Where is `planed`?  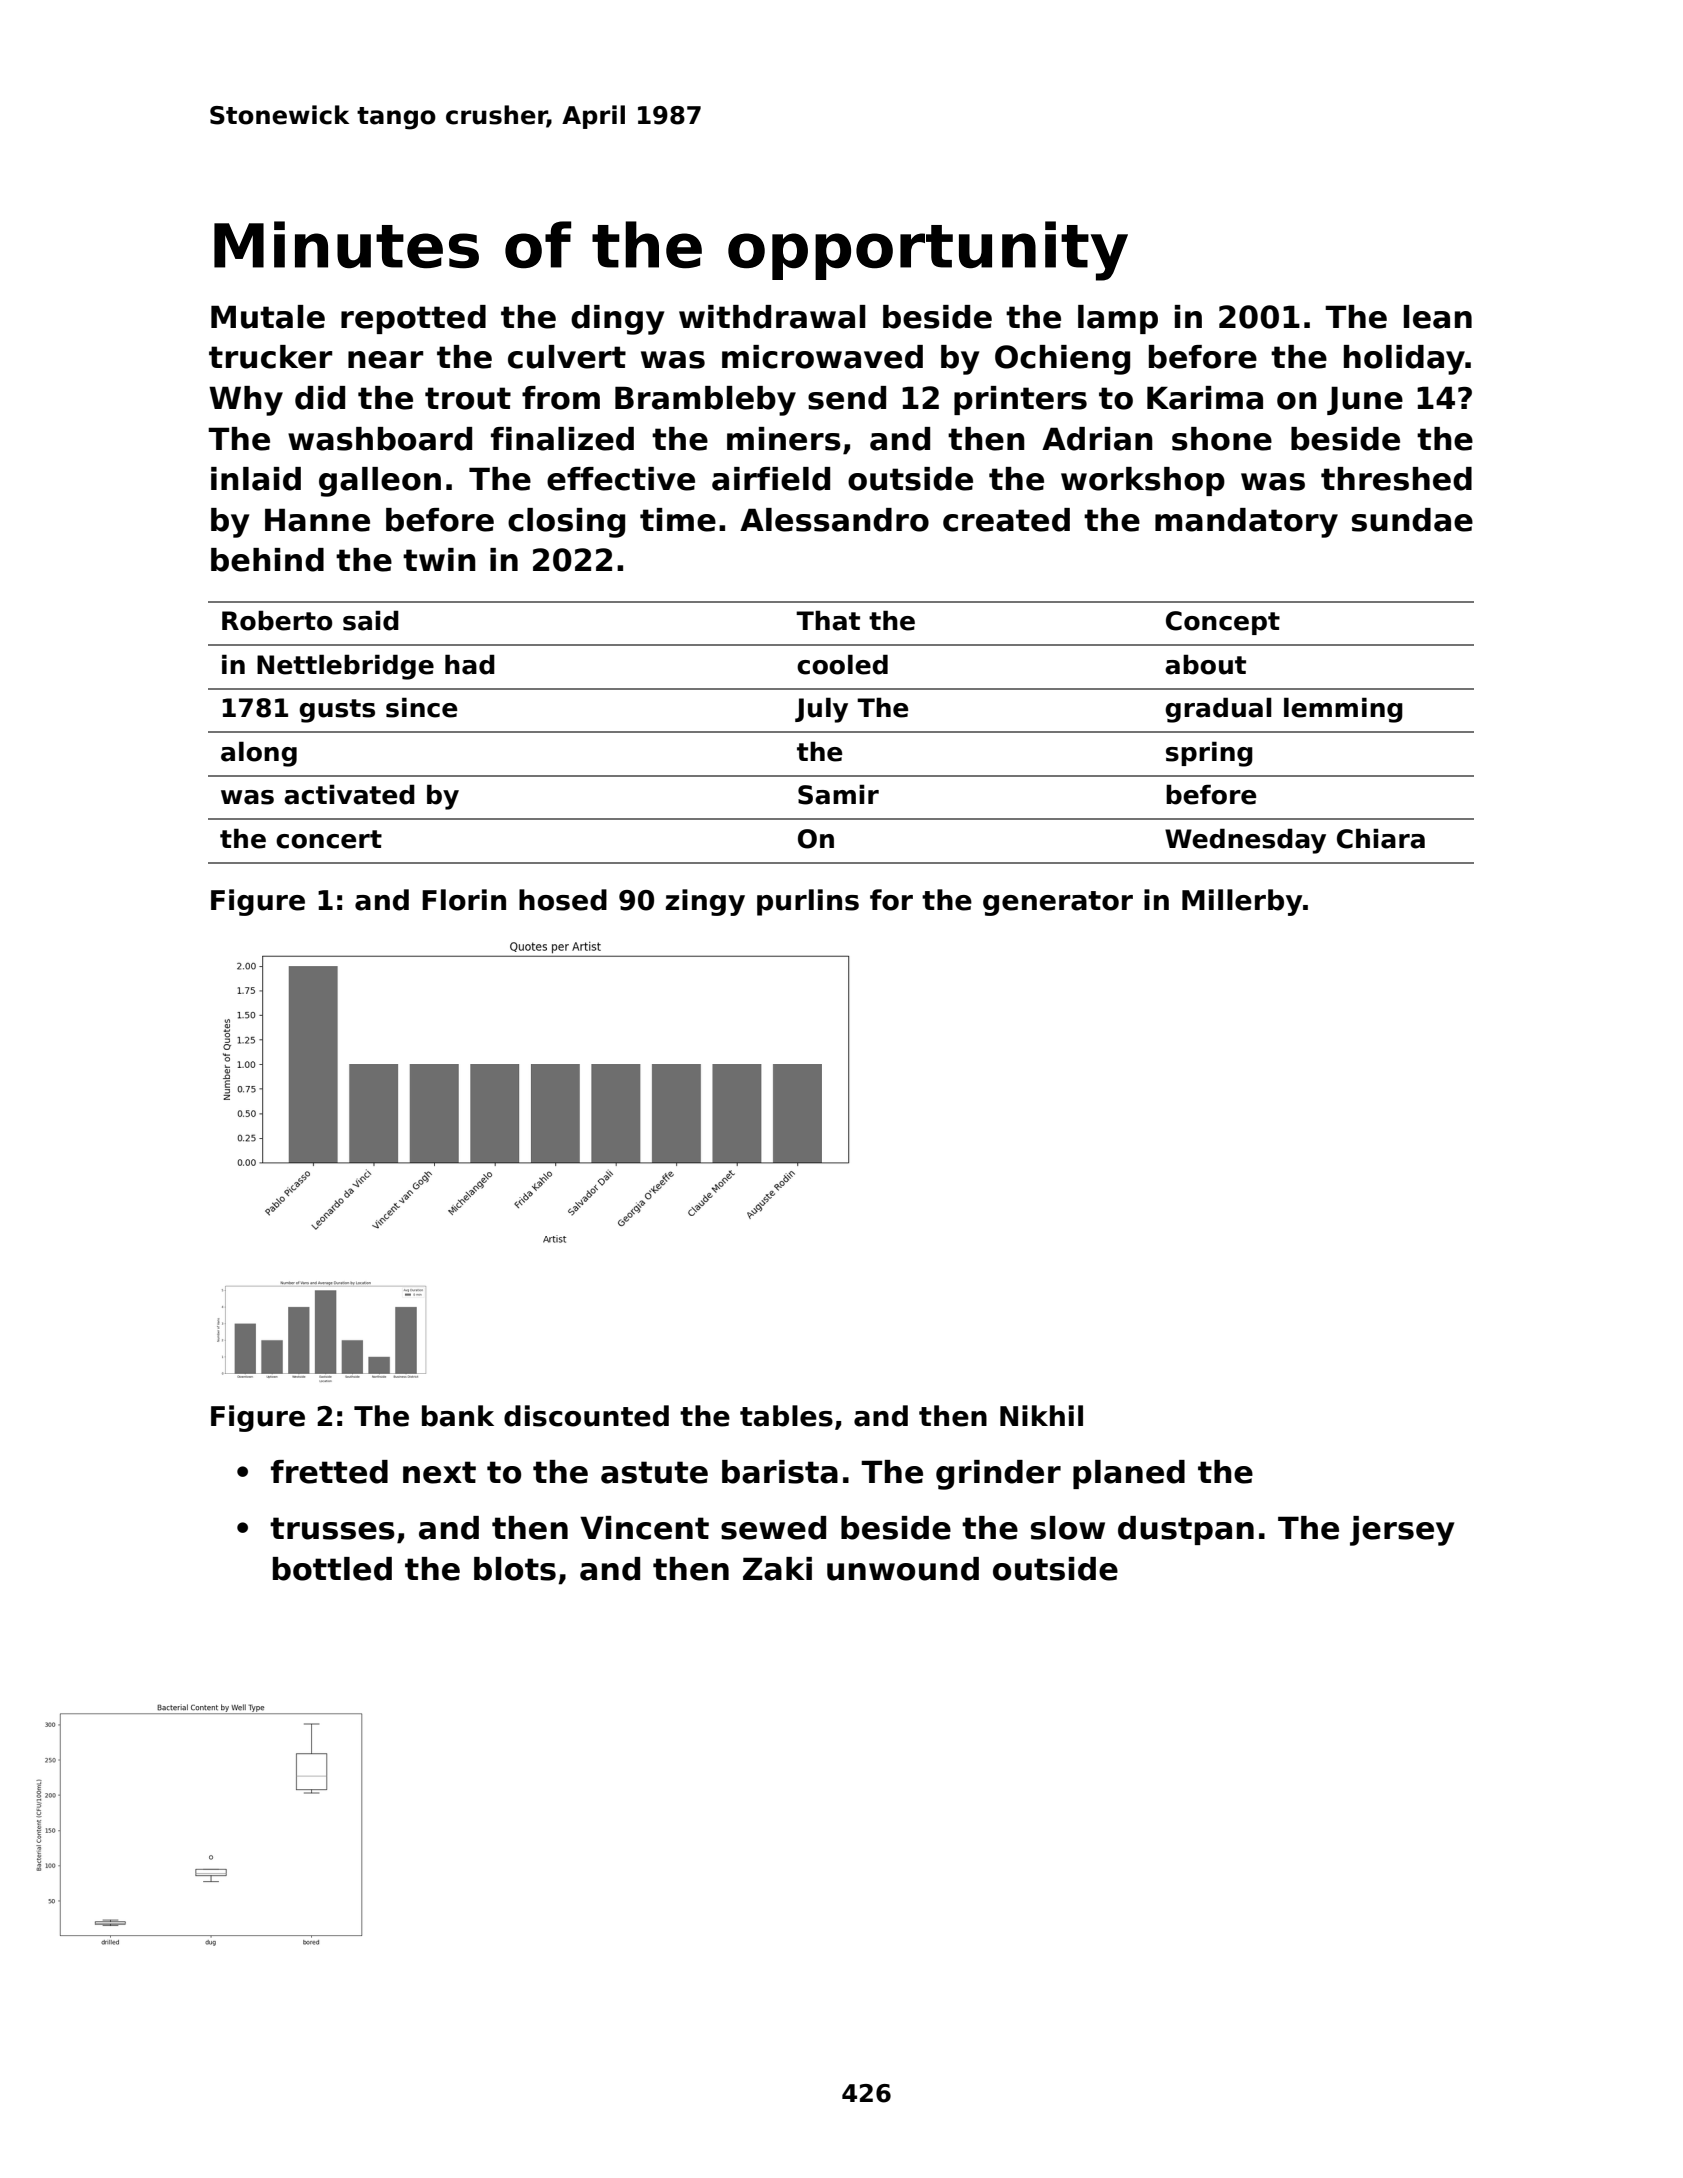
planed is located at coordinates (1129, 1474).
